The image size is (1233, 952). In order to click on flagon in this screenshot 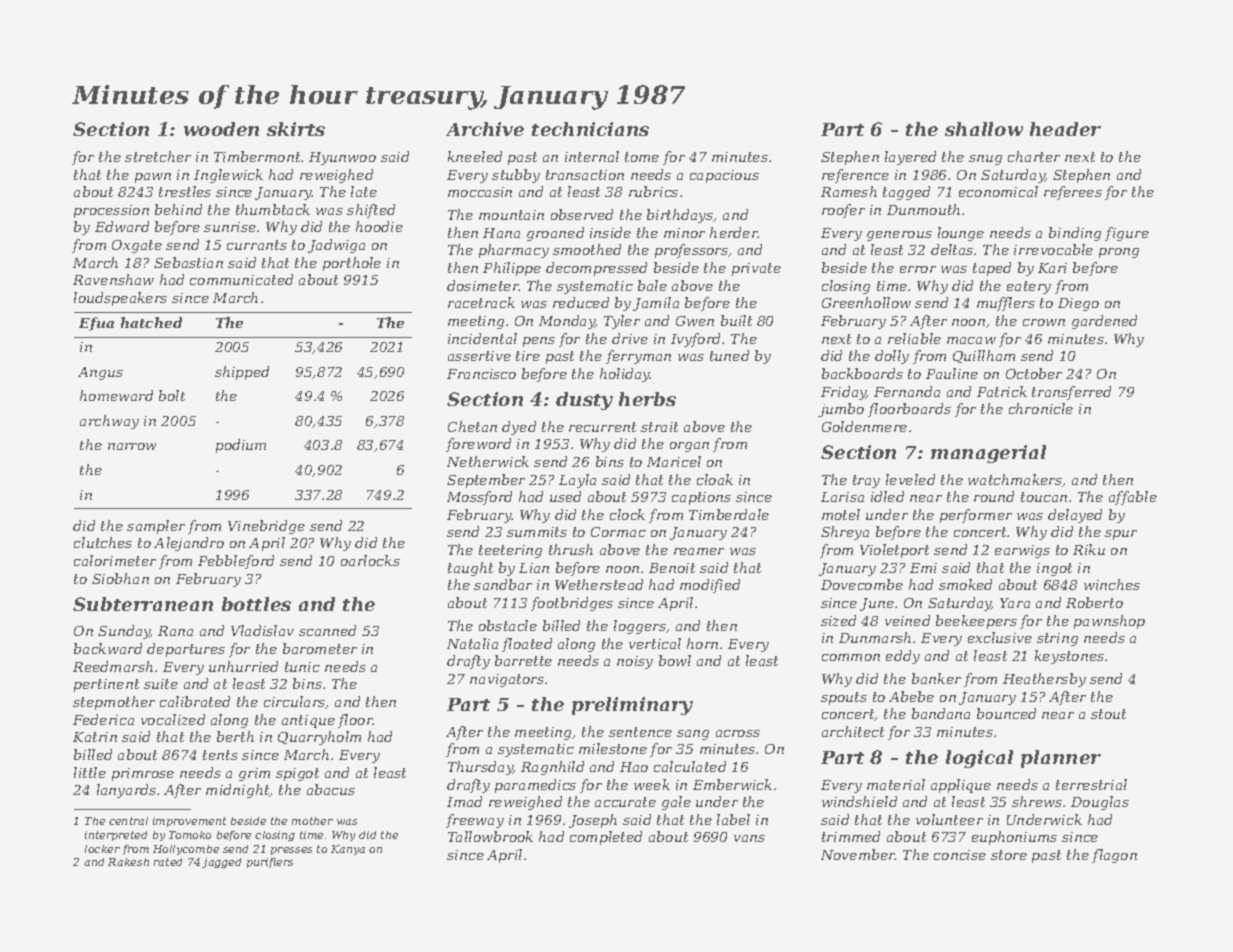, I will do `click(1114, 856)`.
